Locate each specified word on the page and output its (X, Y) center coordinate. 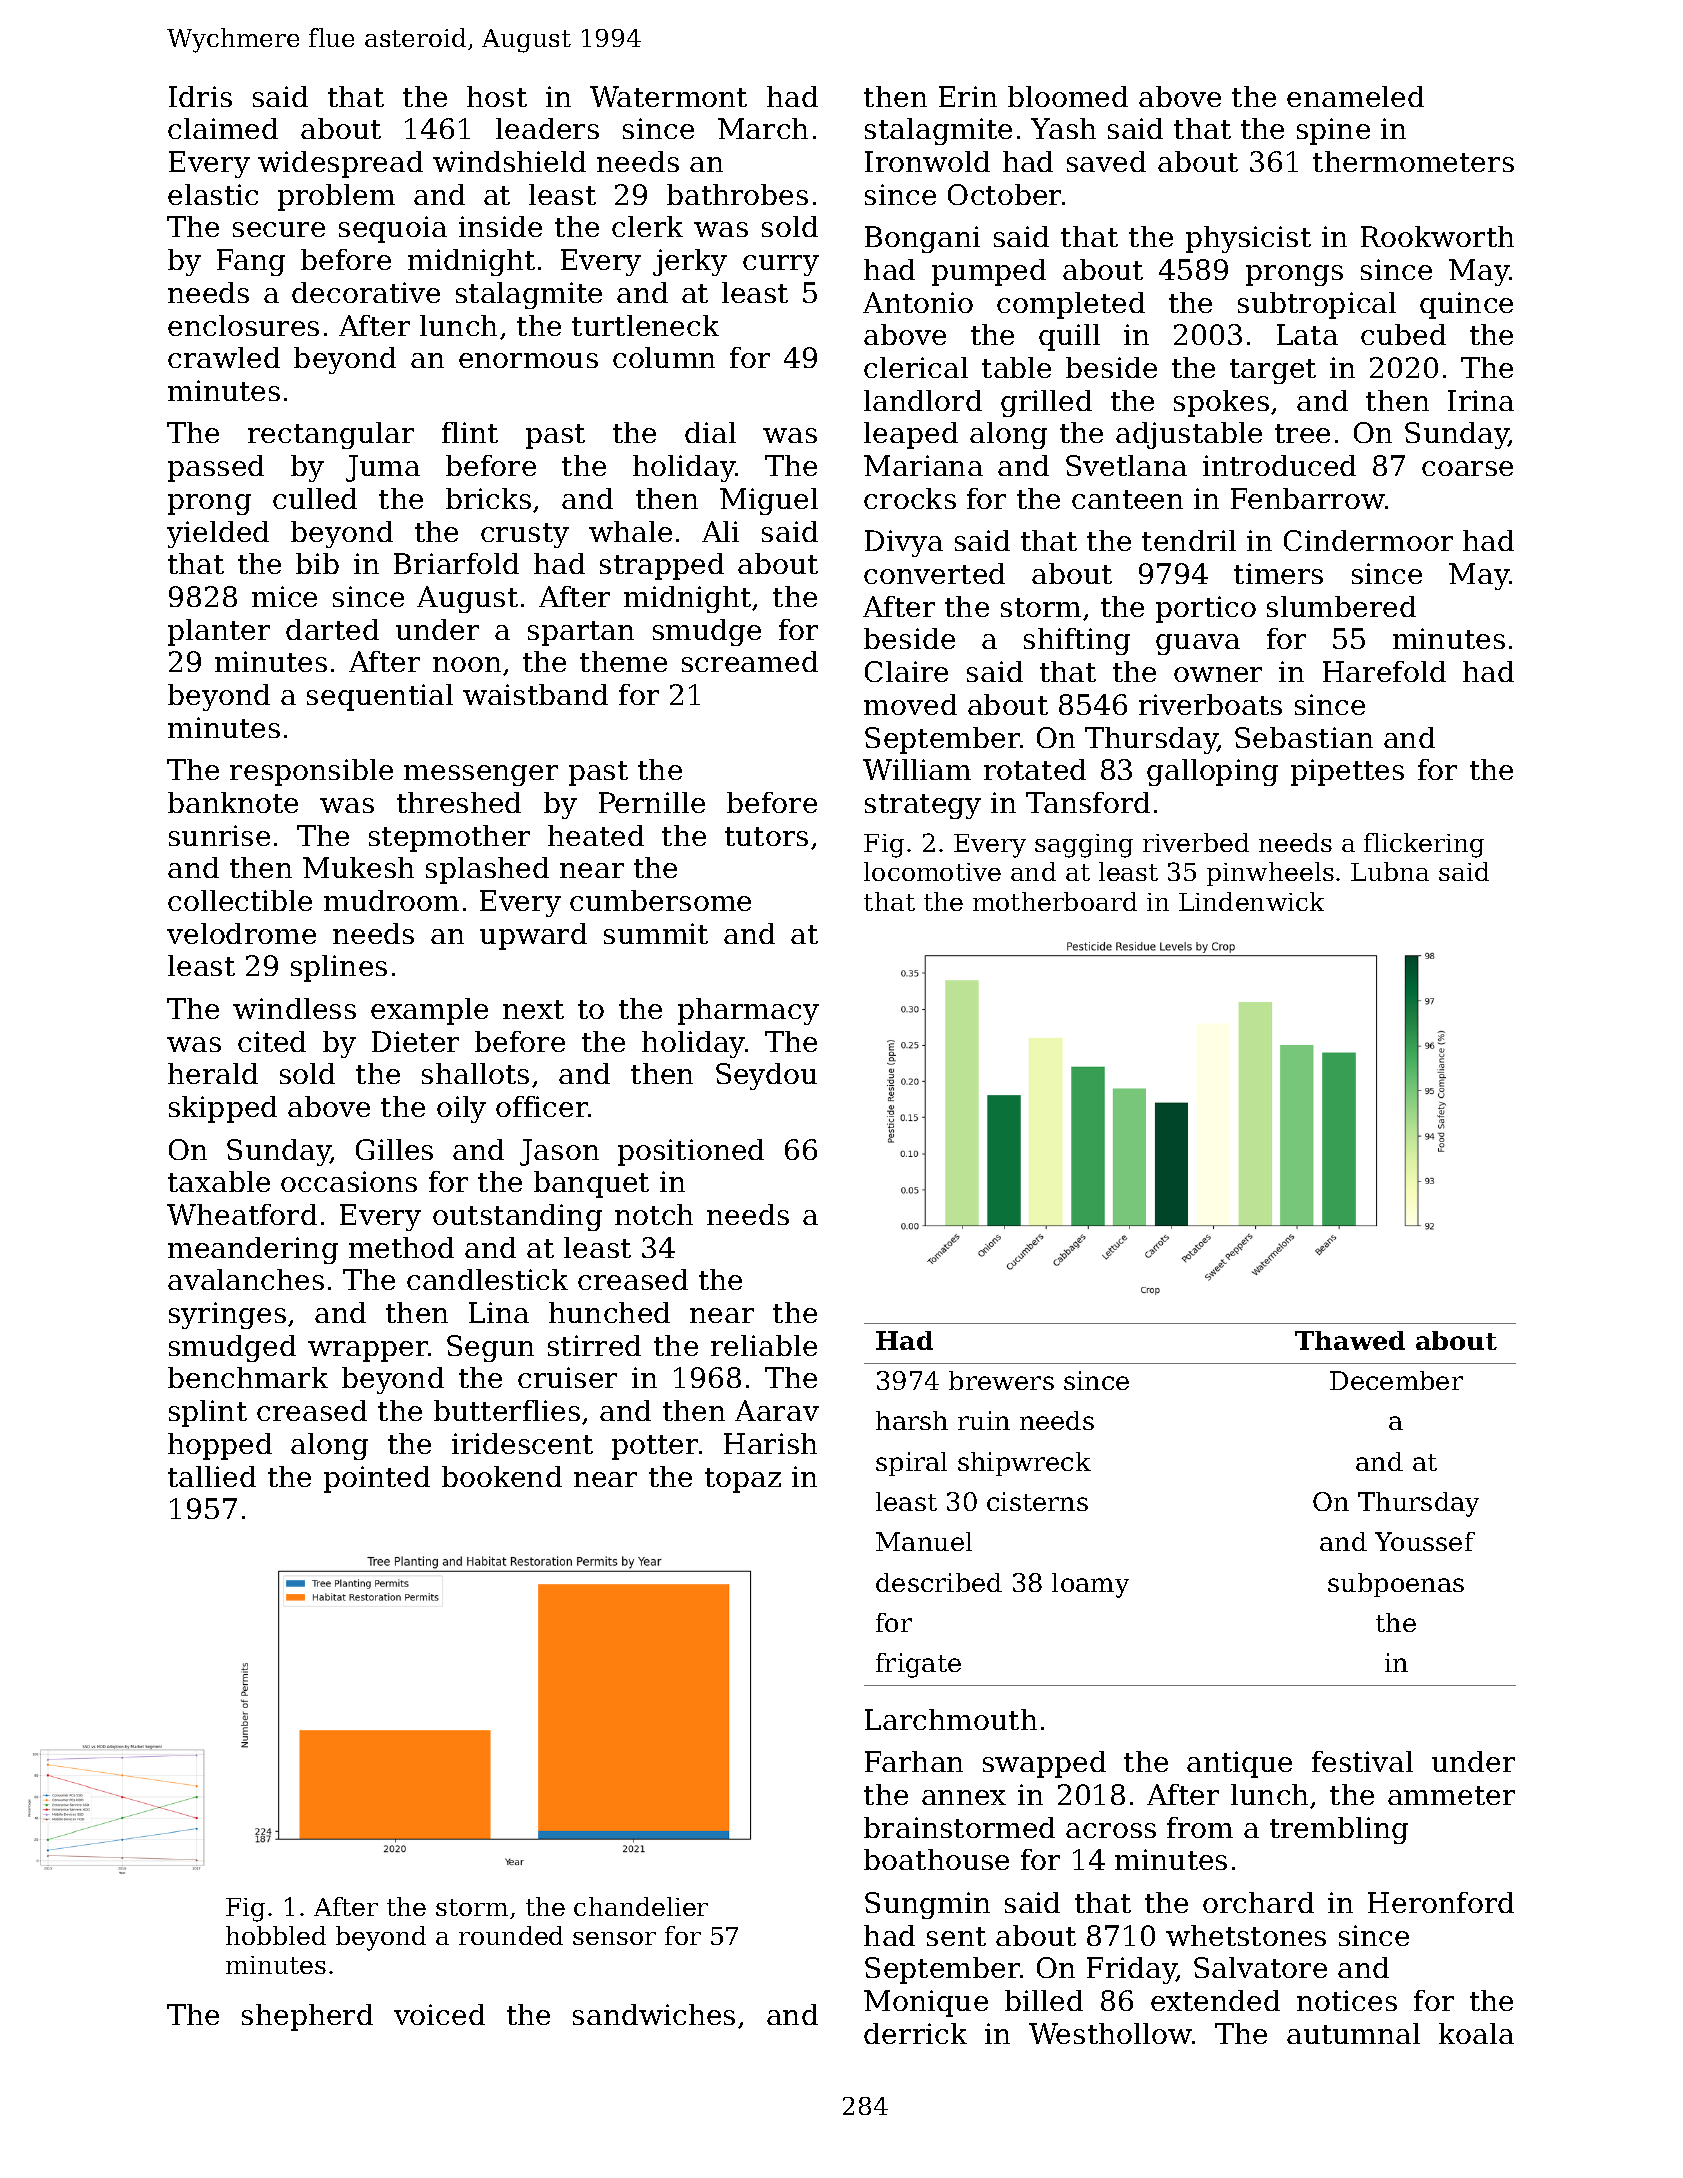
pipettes (1347, 772)
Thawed (1350, 1340)
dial (710, 432)
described (939, 1582)
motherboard (1055, 901)
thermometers (1413, 161)
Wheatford (242, 1214)
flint (470, 432)
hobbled (276, 1935)
